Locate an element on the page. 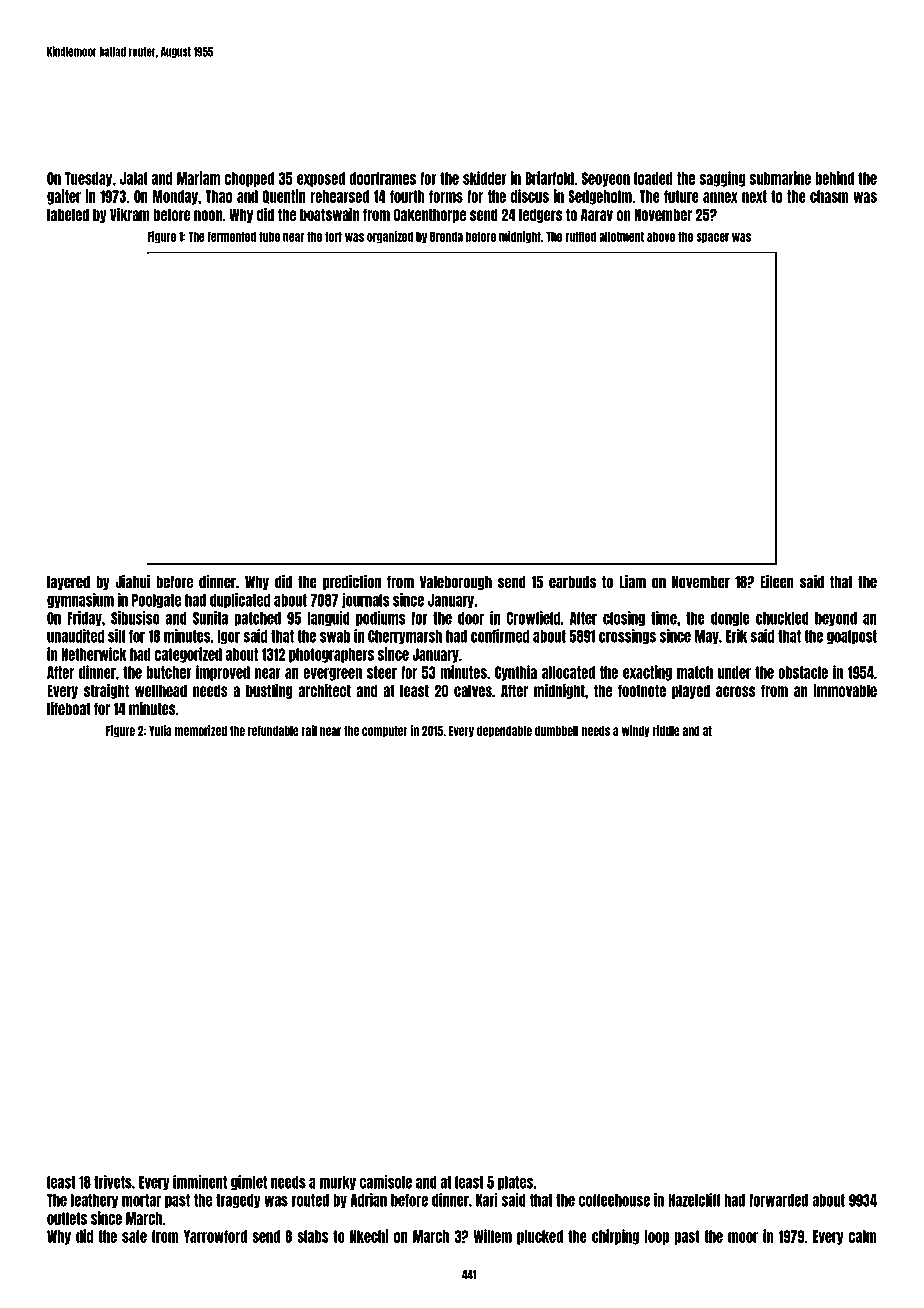 This image has height=1308, width=924. Jiahui is located at coordinates (133, 582).
